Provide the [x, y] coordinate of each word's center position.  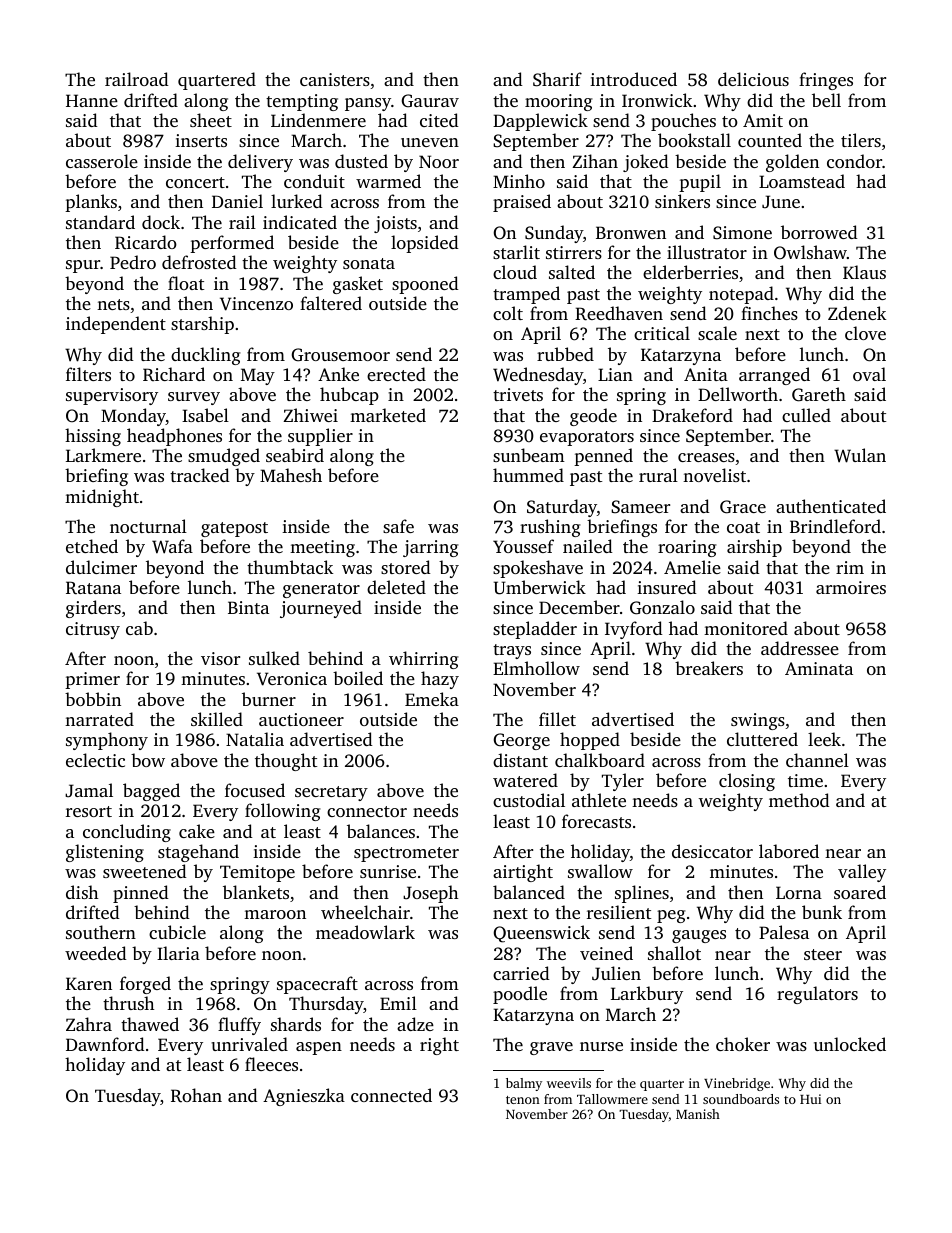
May [258, 376]
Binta [248, 607]
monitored [746, 628]
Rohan [196, 1095]
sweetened [145, 871]
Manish [698, 1114]
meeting [322, 548]
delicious [753, 79]
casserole [102, 161]
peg [671, 916]
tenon [523, 1100]
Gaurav [430, 101]
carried [521, 973]
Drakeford [692, 415]
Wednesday [538, 376]
